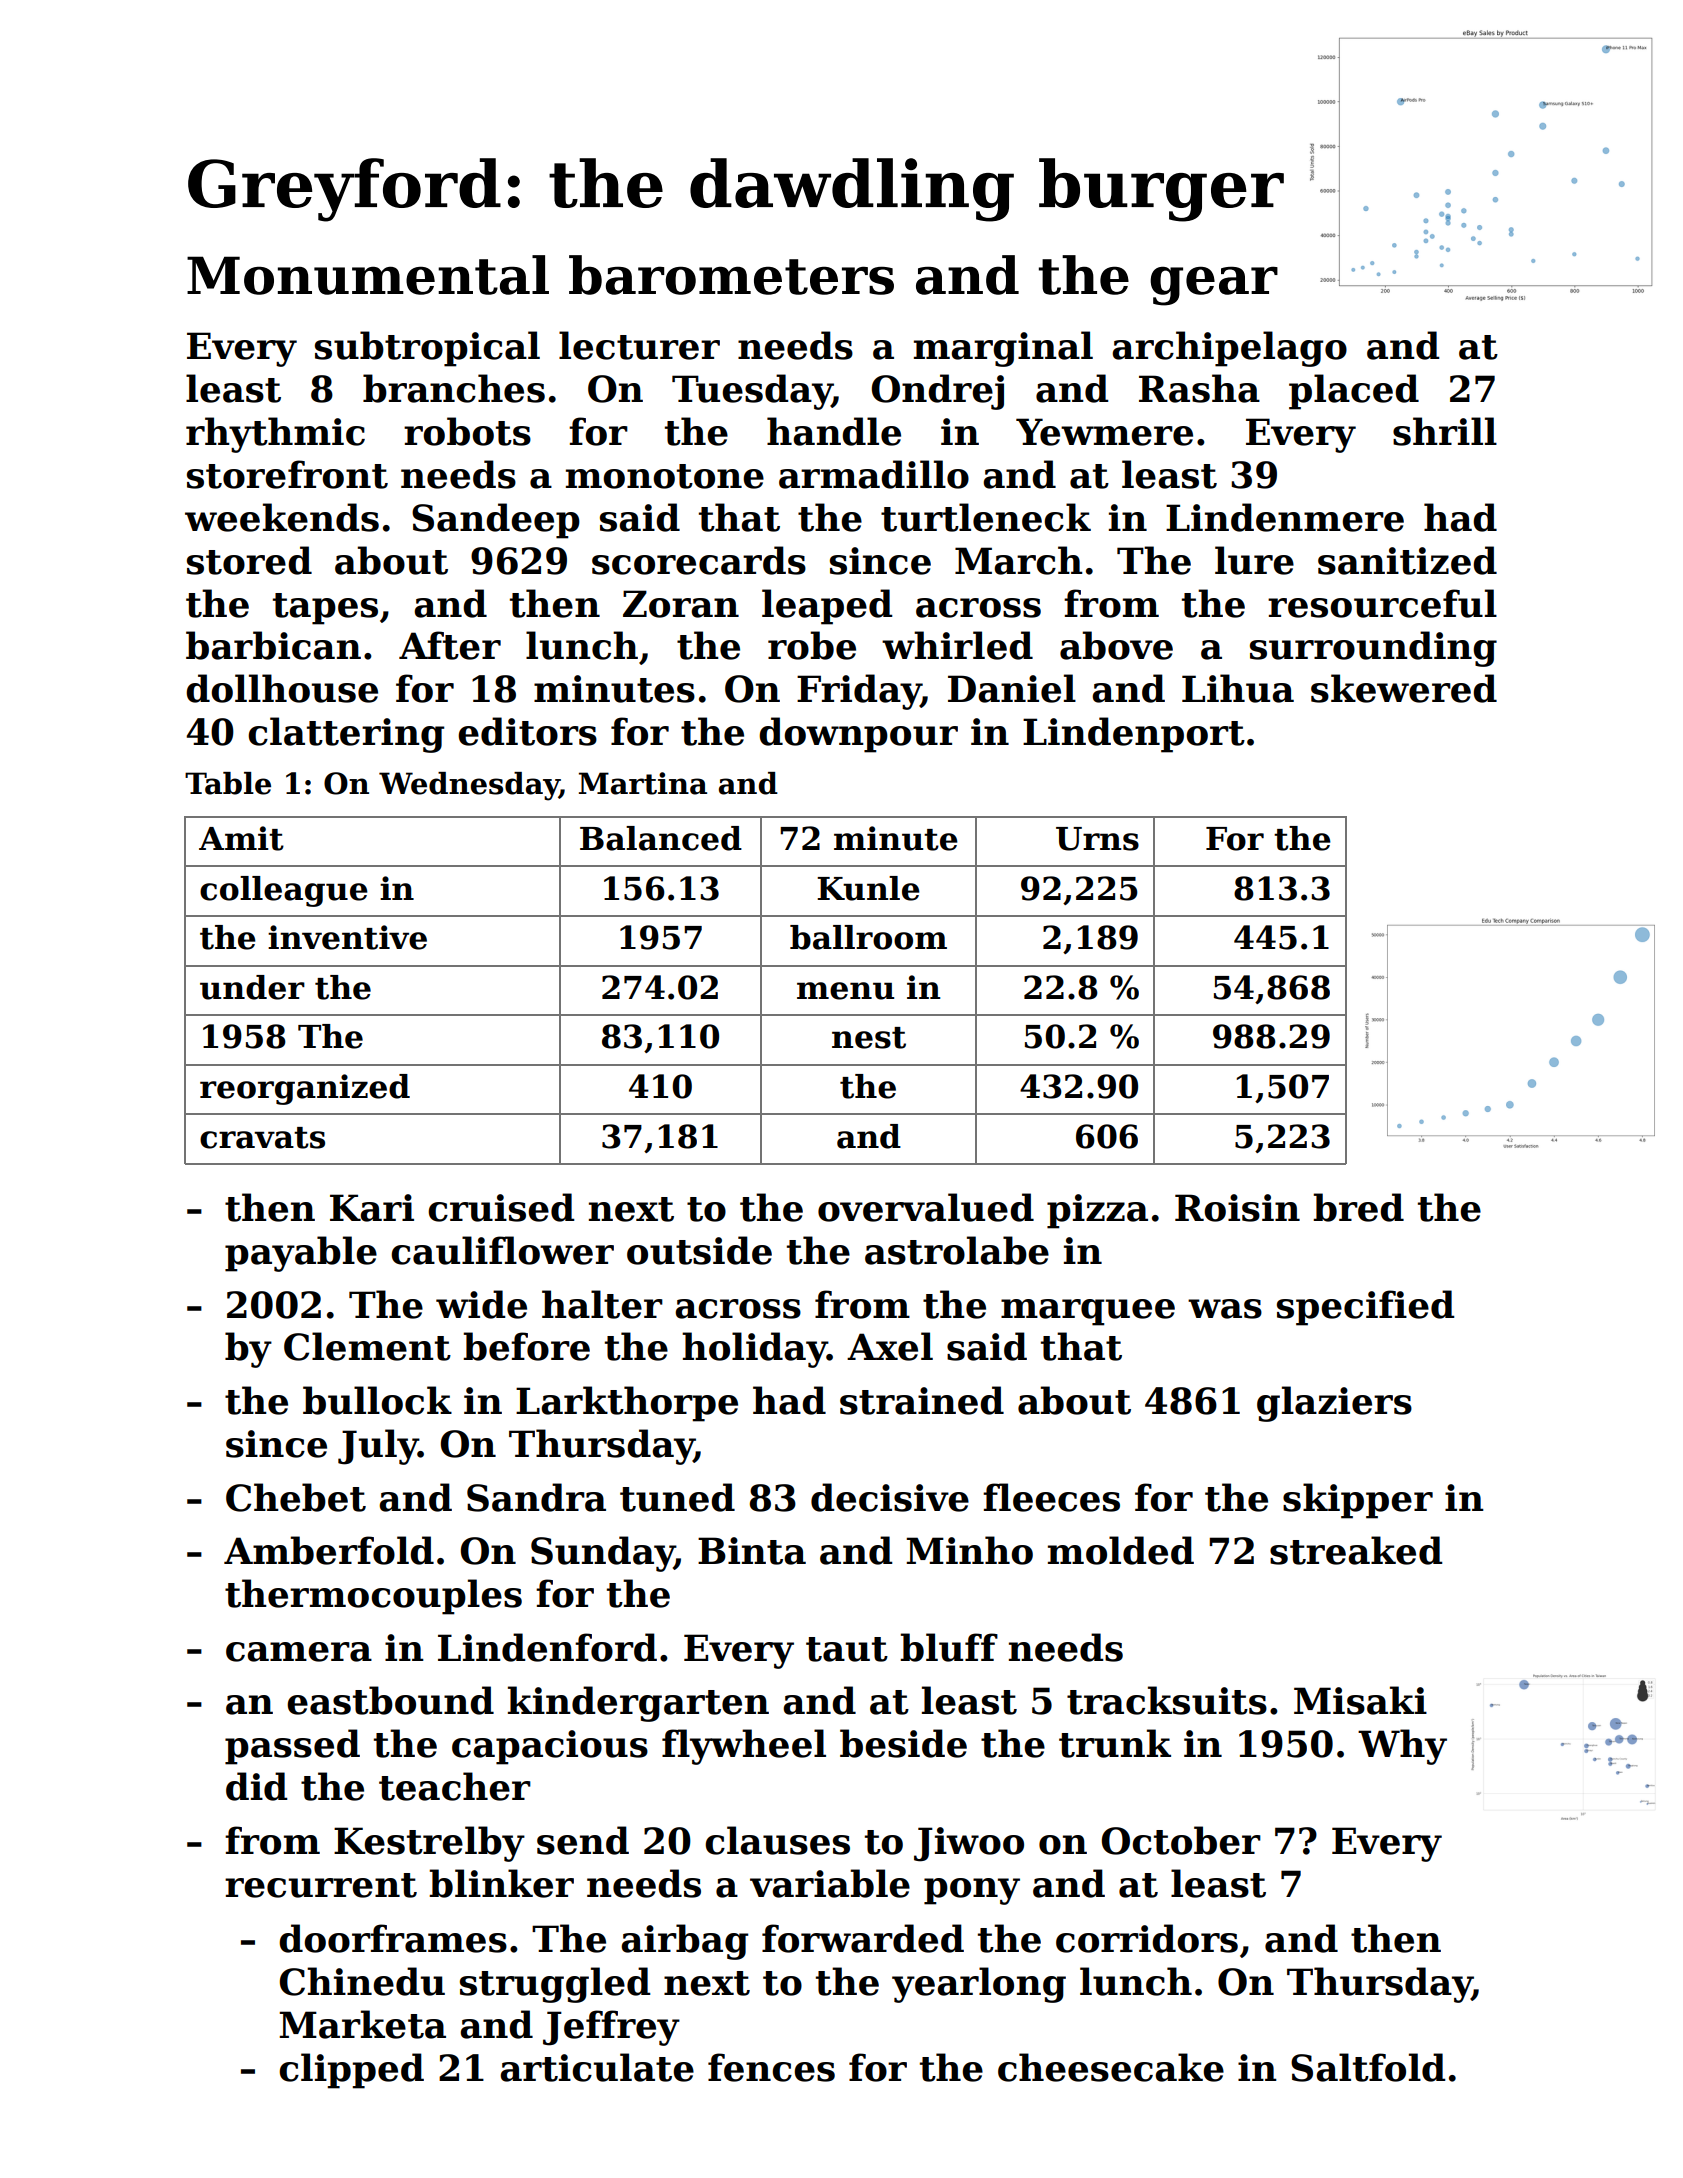 The height and width of the screenshot is (2178, 1683). I want to click on clipped, so click(351, 2071).
